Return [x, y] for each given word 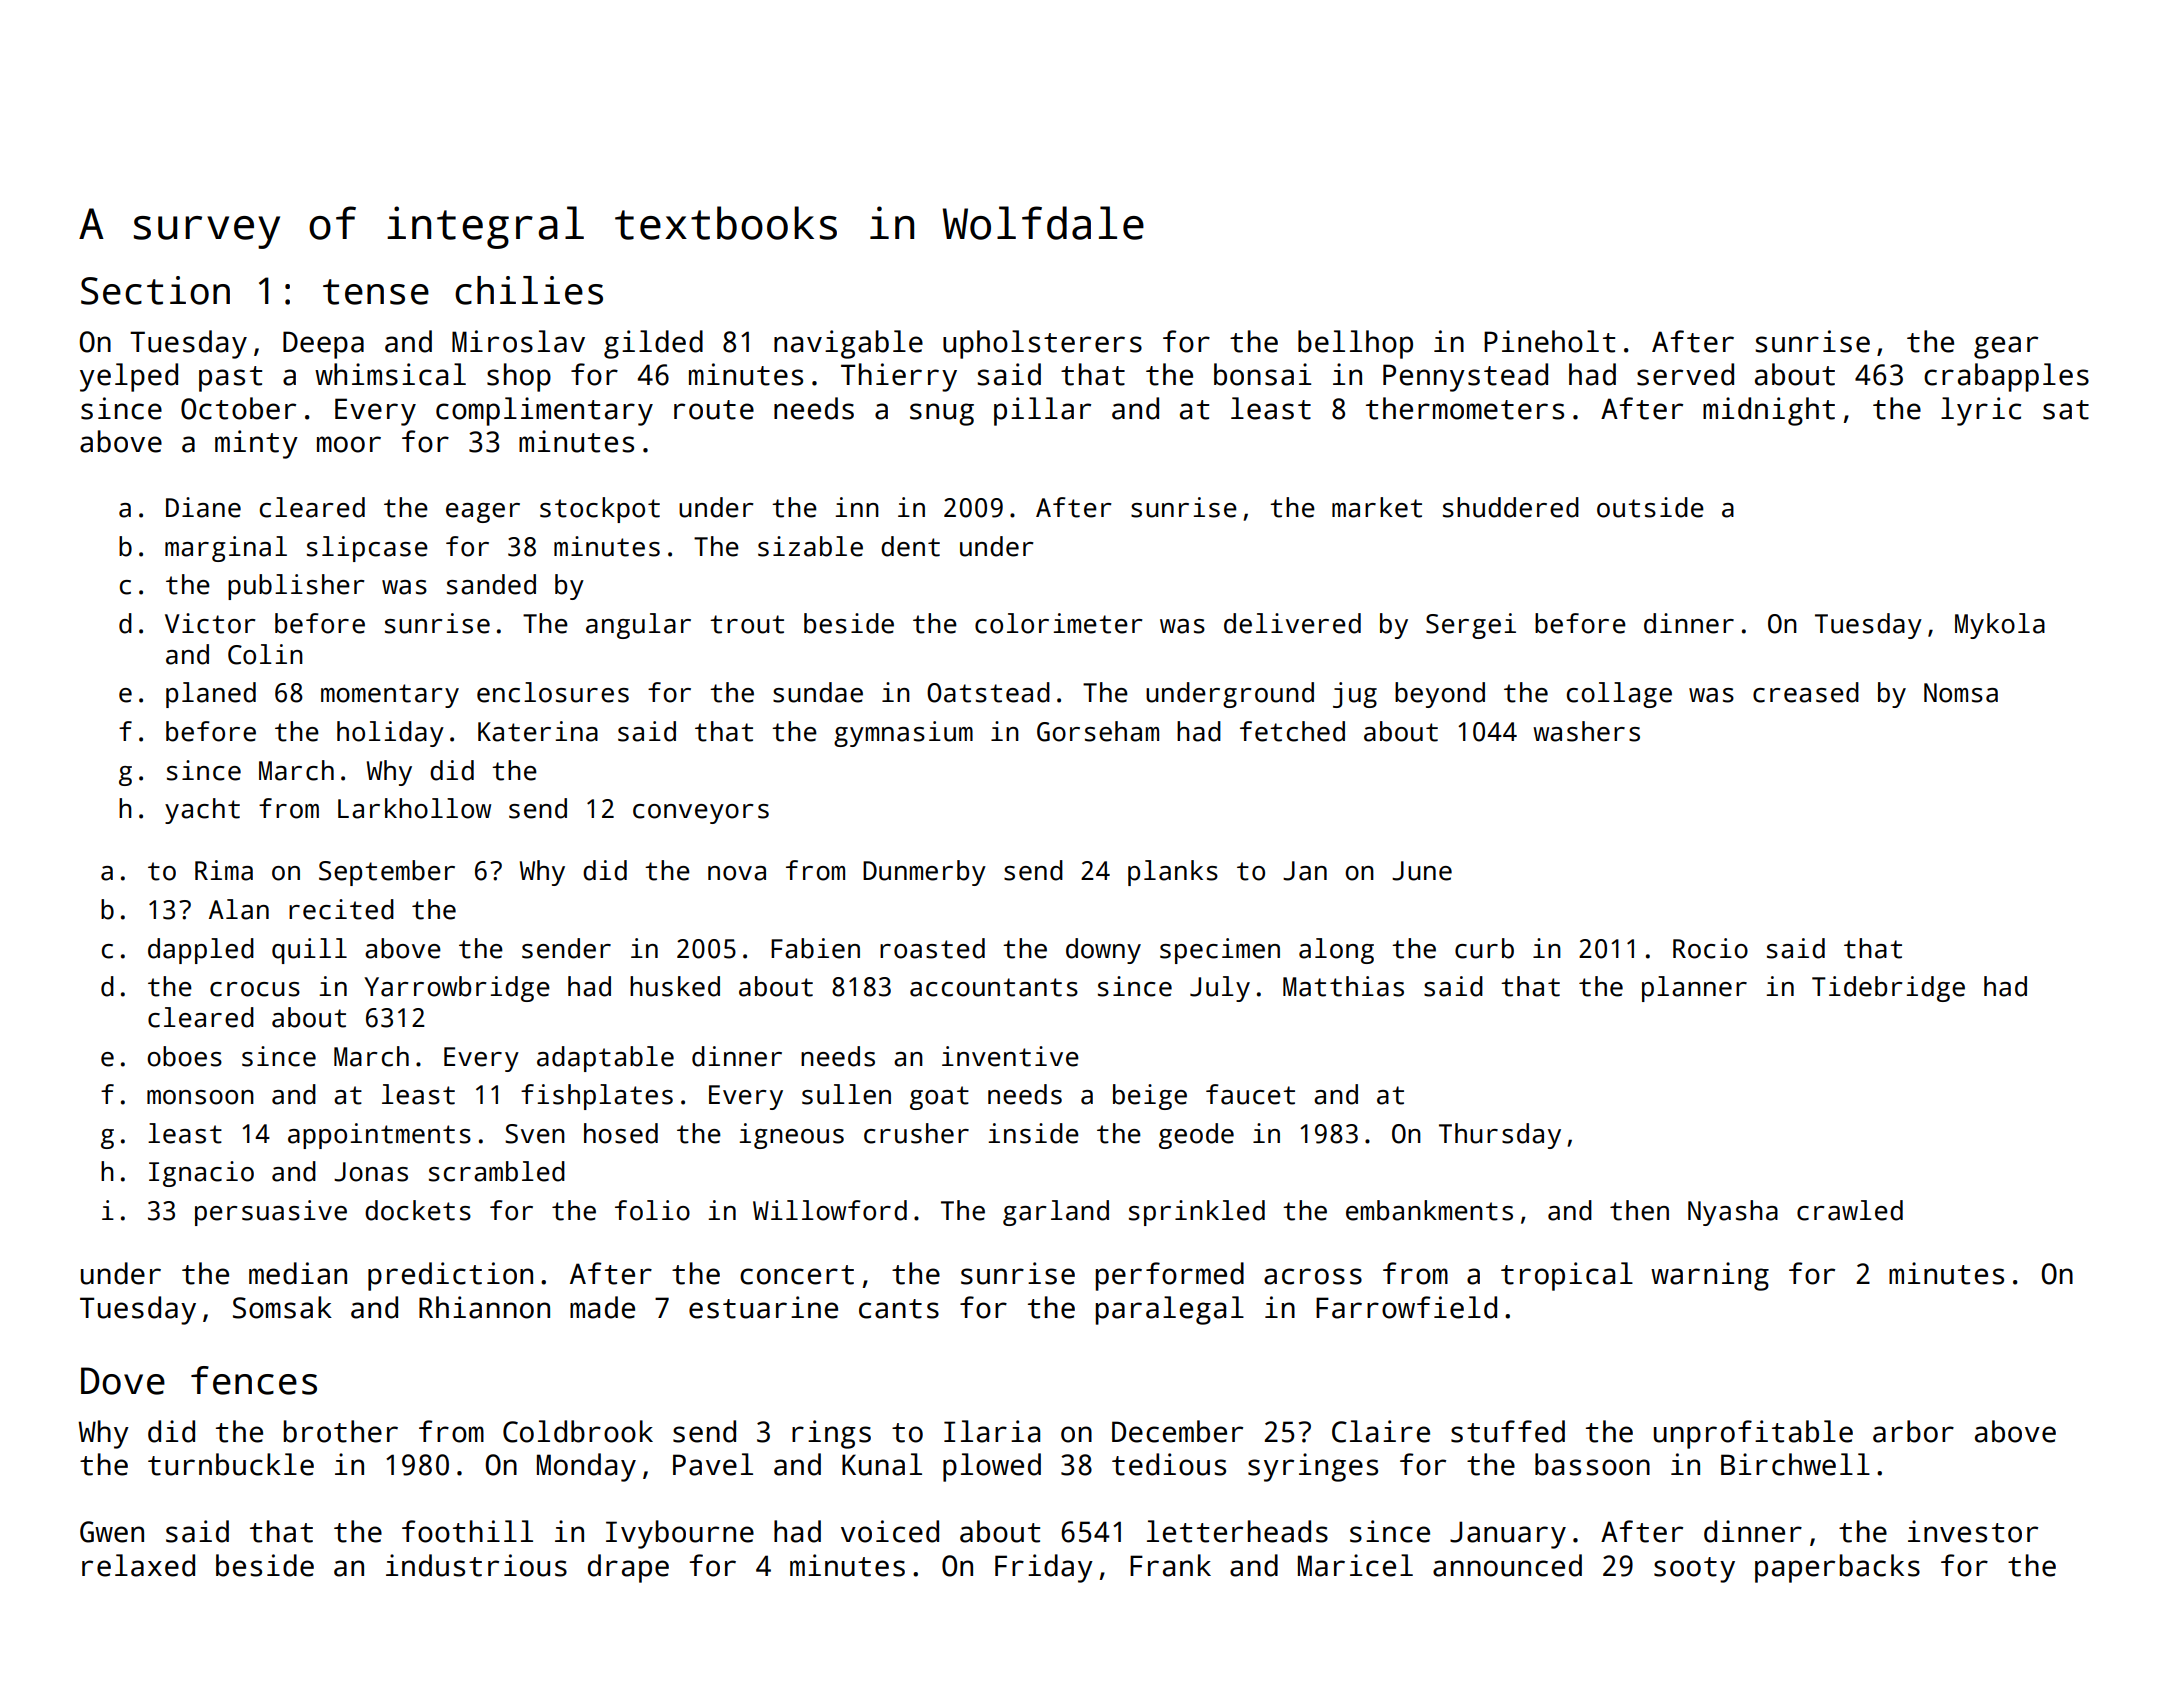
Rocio [1710, 948]
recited [341, 909]
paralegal [1169, 1310]
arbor [1913, 1431]
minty [256, 444]
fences [254, 1380]
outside [1650, 507]
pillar [1042, 411]
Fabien [815, 948]
